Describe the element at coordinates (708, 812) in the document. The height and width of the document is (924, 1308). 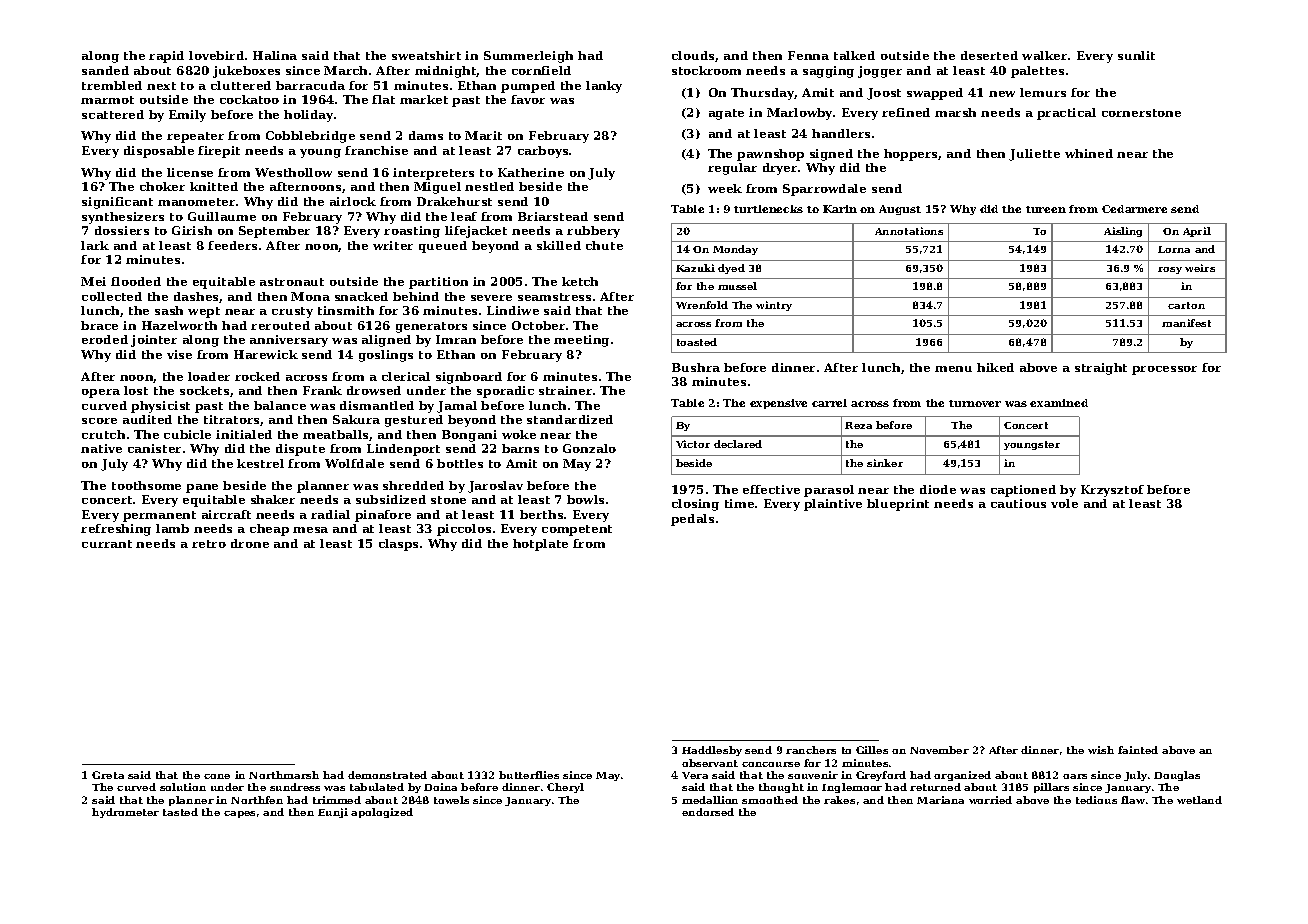
I see `endorsed` at that location.
